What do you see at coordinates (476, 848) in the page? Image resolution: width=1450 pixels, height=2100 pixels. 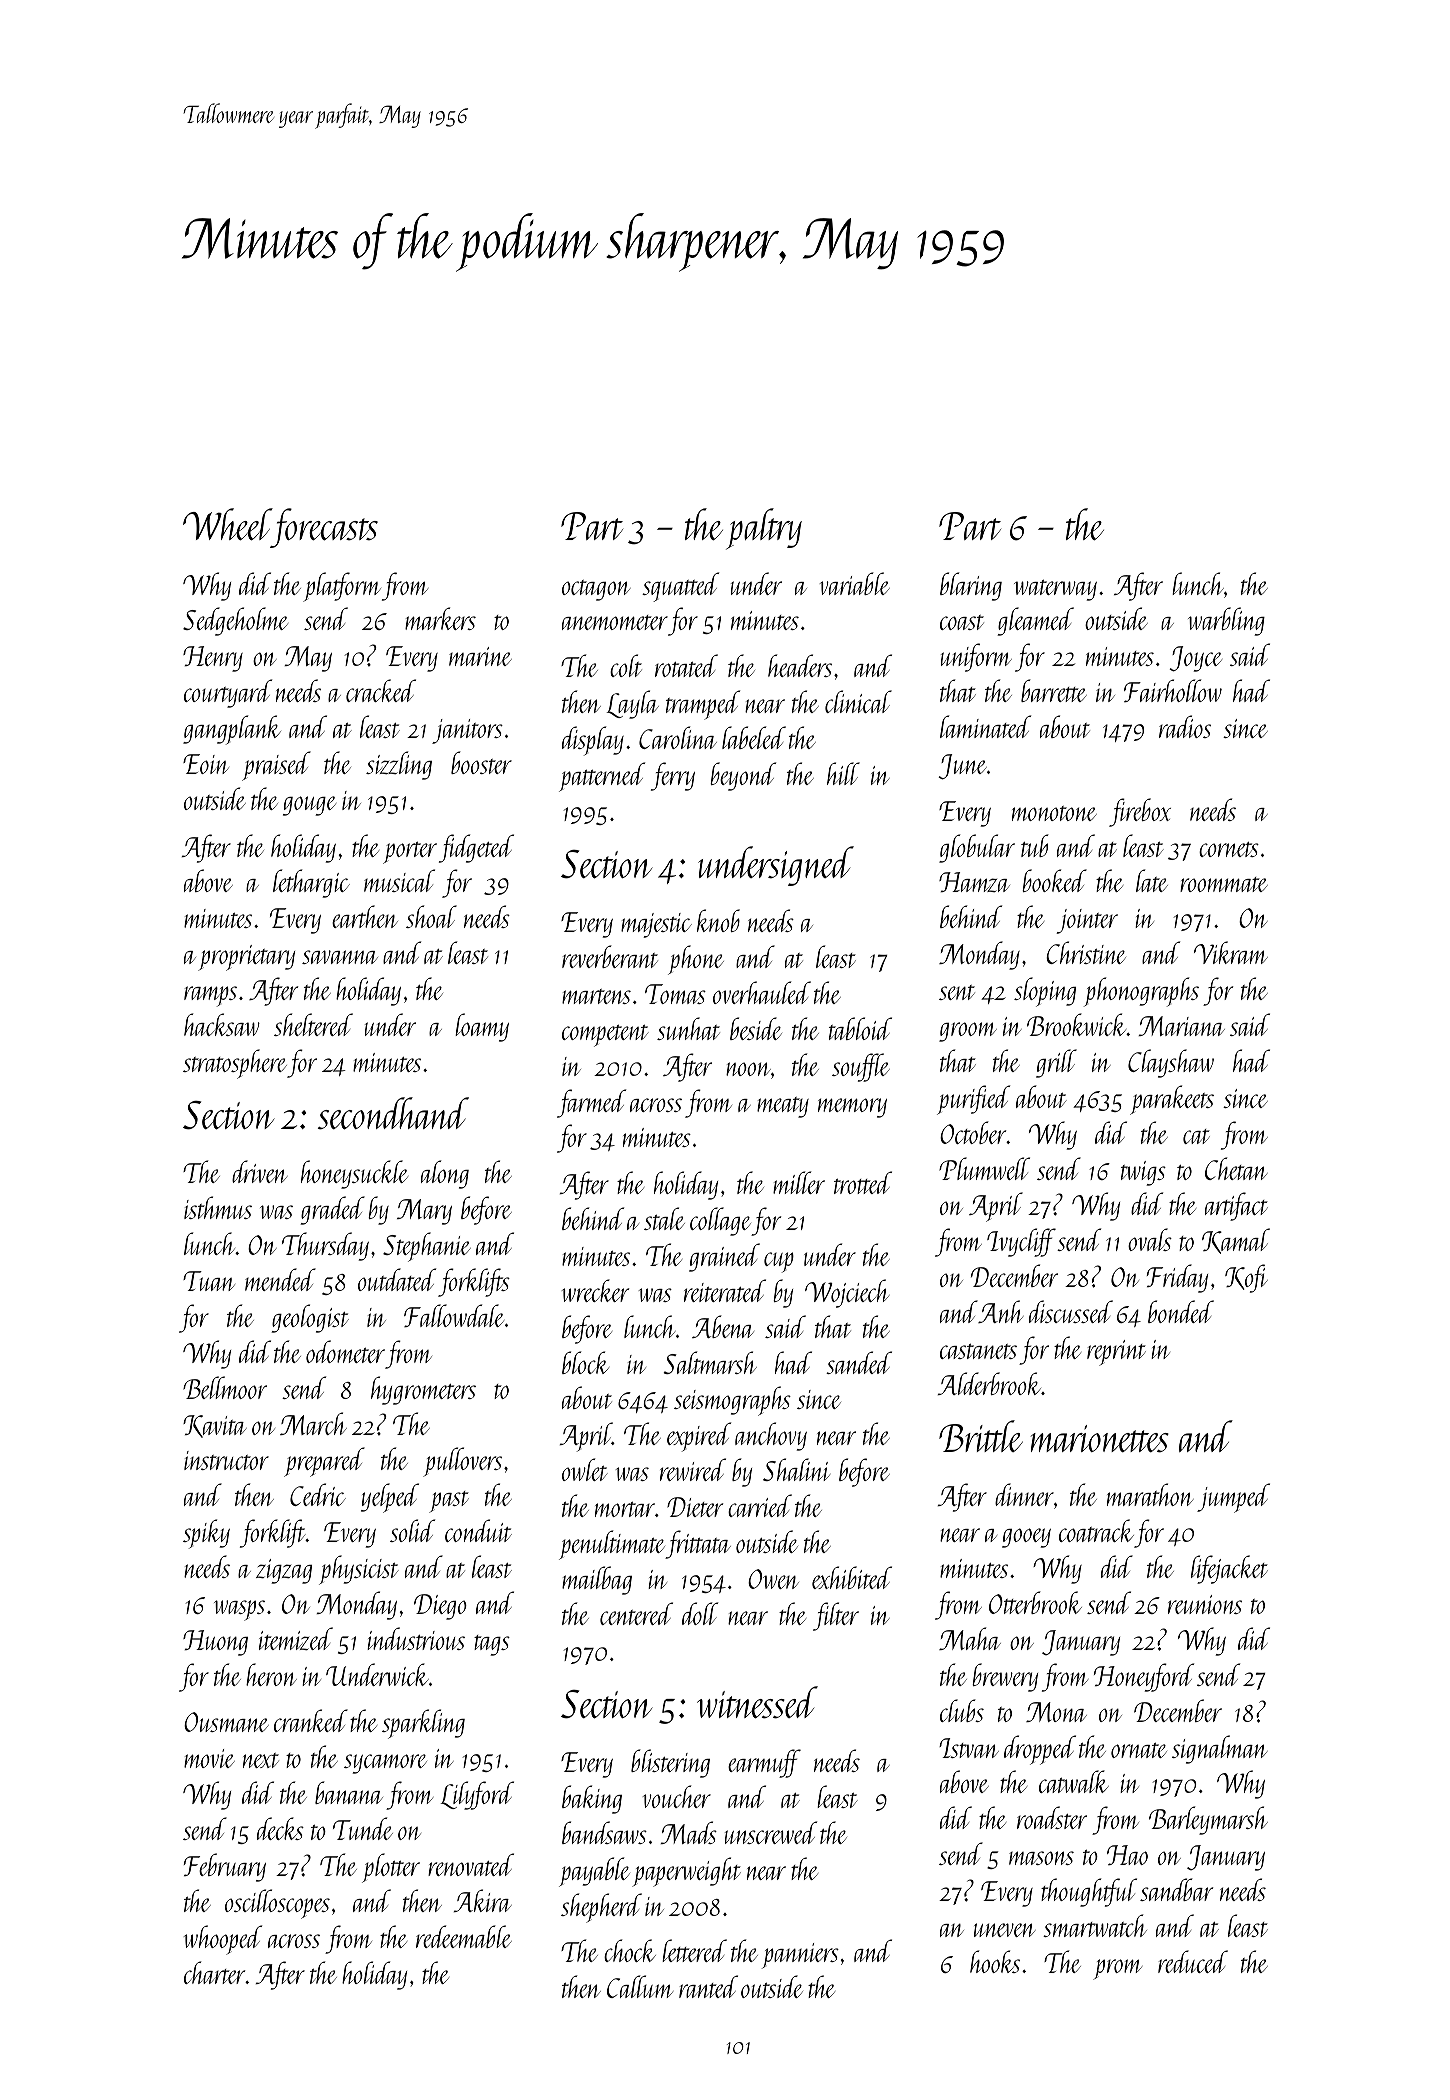 I see `fidgeted` at bounding box center [476, 848].
